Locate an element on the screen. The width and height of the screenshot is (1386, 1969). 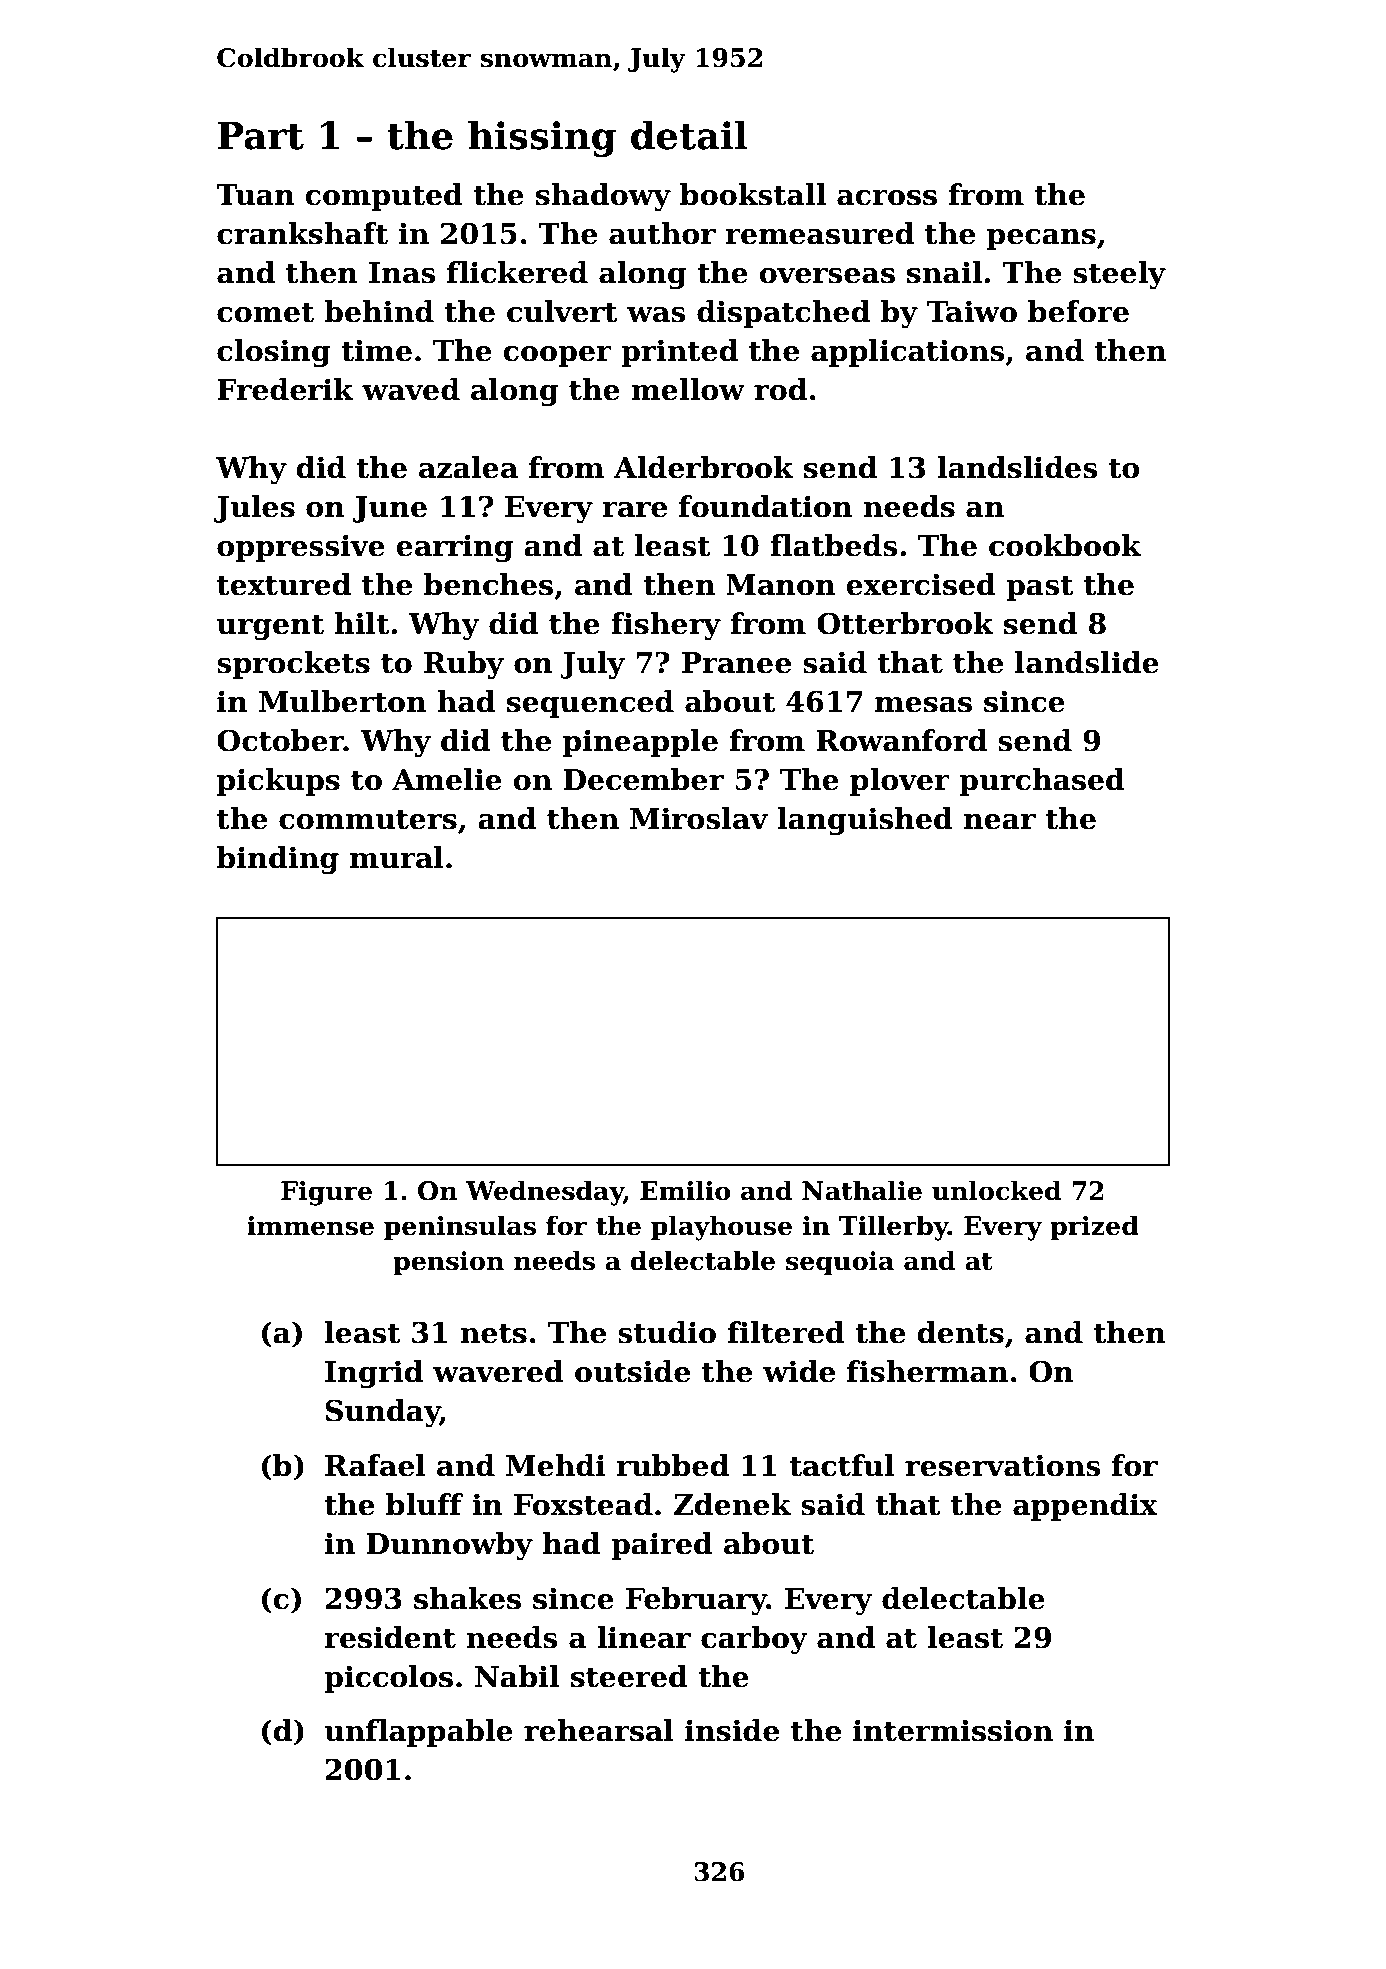
unflappable is located at coordinates (418, 1733).
